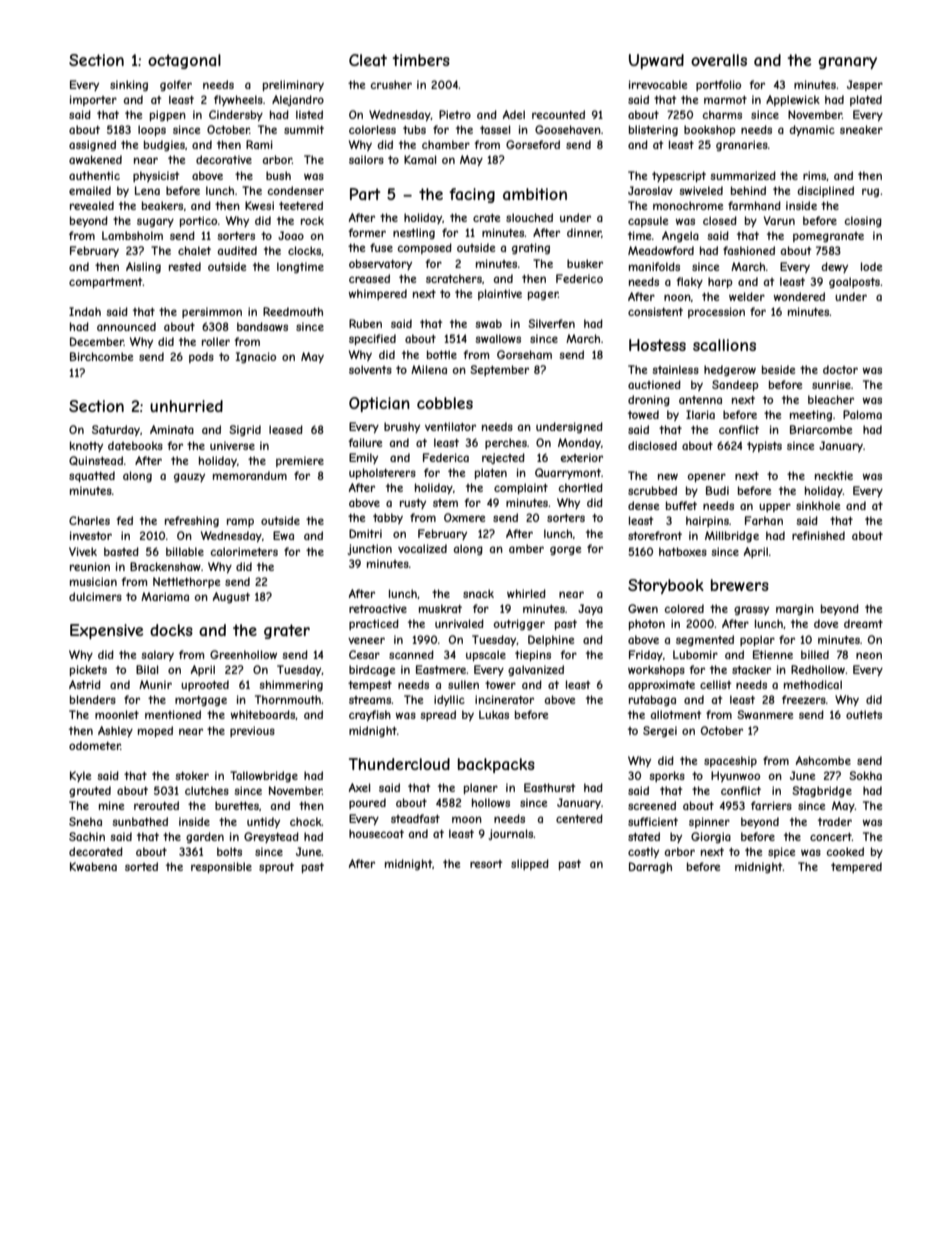 This page has height=1233, width=952. Describe the element at coordinates (184, 61) in the page. I see `octagonal` at that location.
